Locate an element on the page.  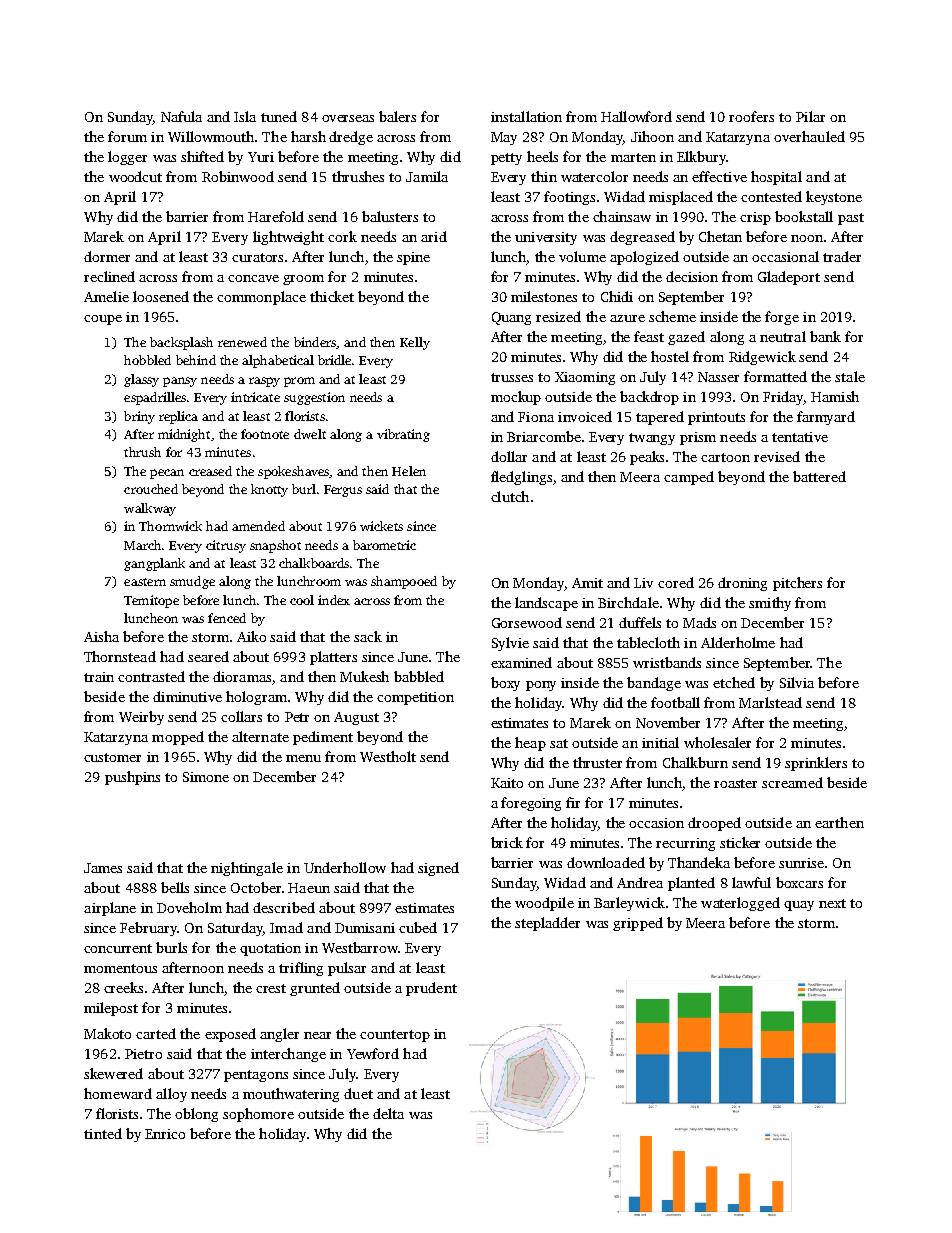
pentagons is located at coordinates (256, 1076).
